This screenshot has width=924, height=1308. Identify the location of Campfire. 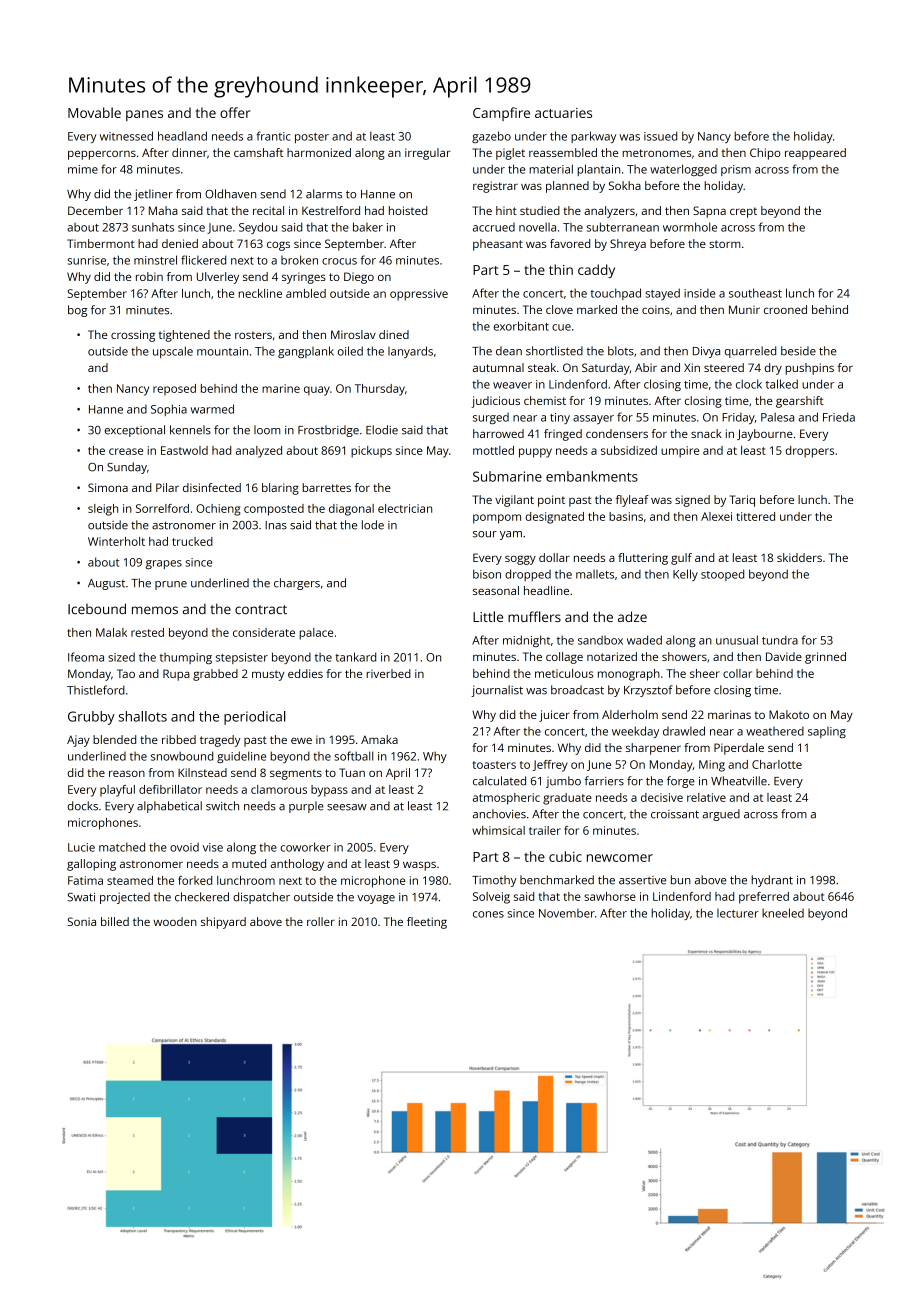
(501, 114).
